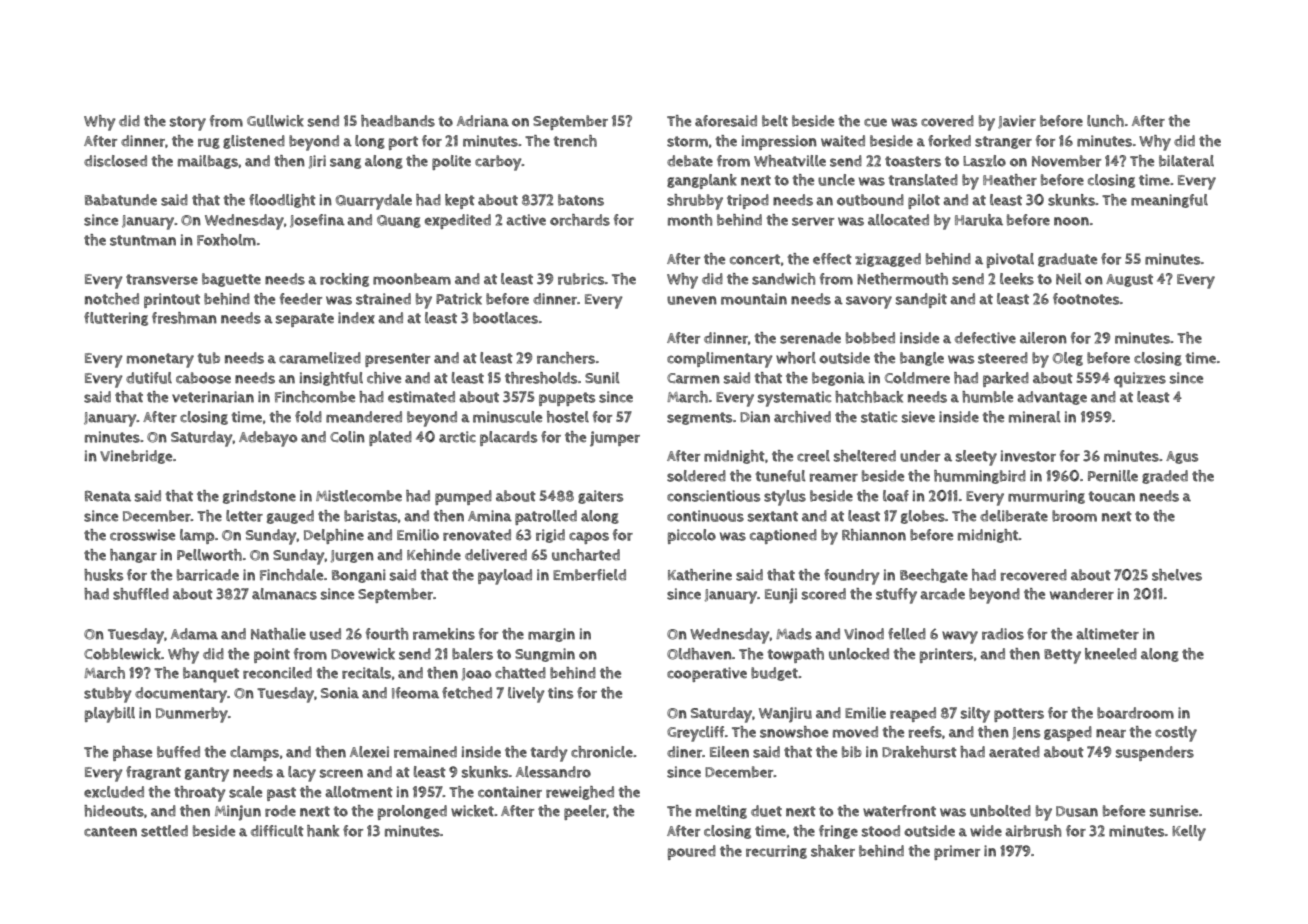  I want to click on outbound, so click(870, 200).
